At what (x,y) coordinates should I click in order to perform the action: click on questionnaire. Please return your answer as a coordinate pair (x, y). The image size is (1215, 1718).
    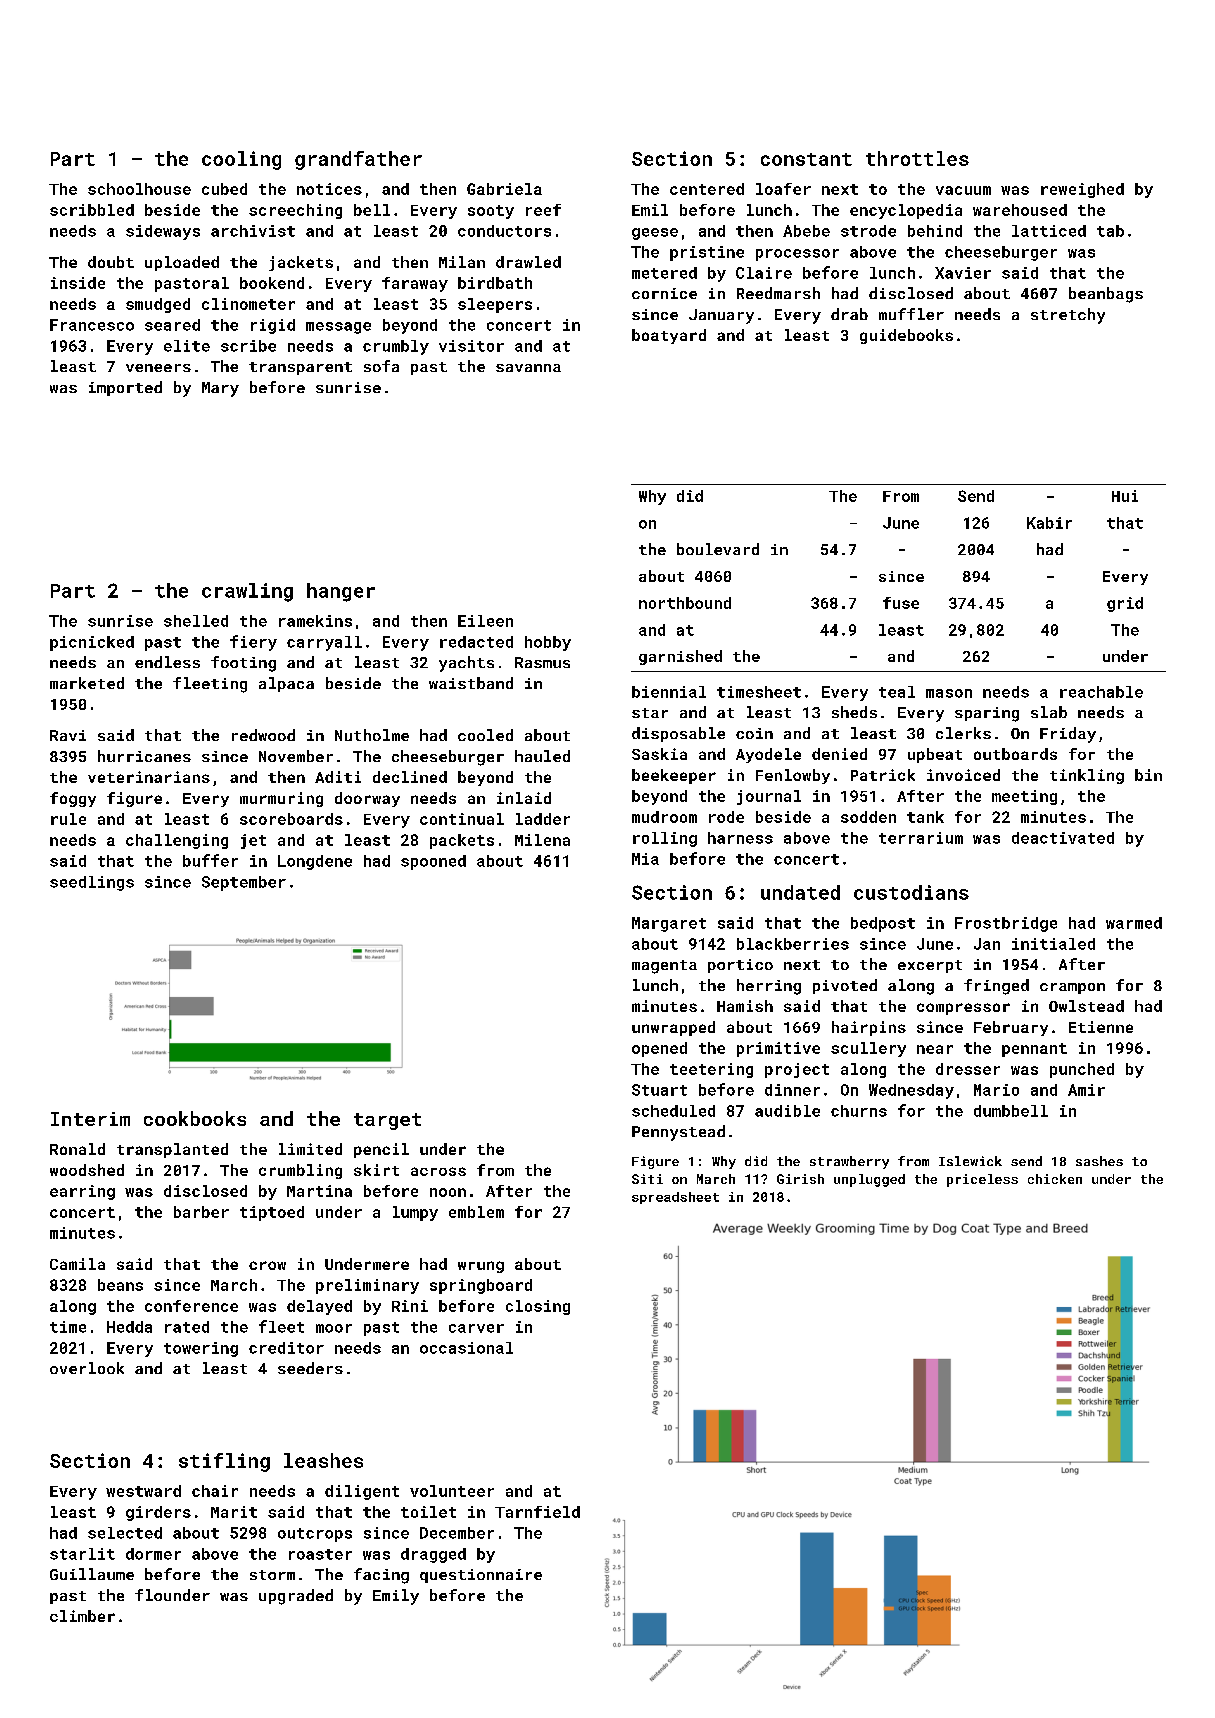
    Looking at the image, I should click on (481, 1576).
